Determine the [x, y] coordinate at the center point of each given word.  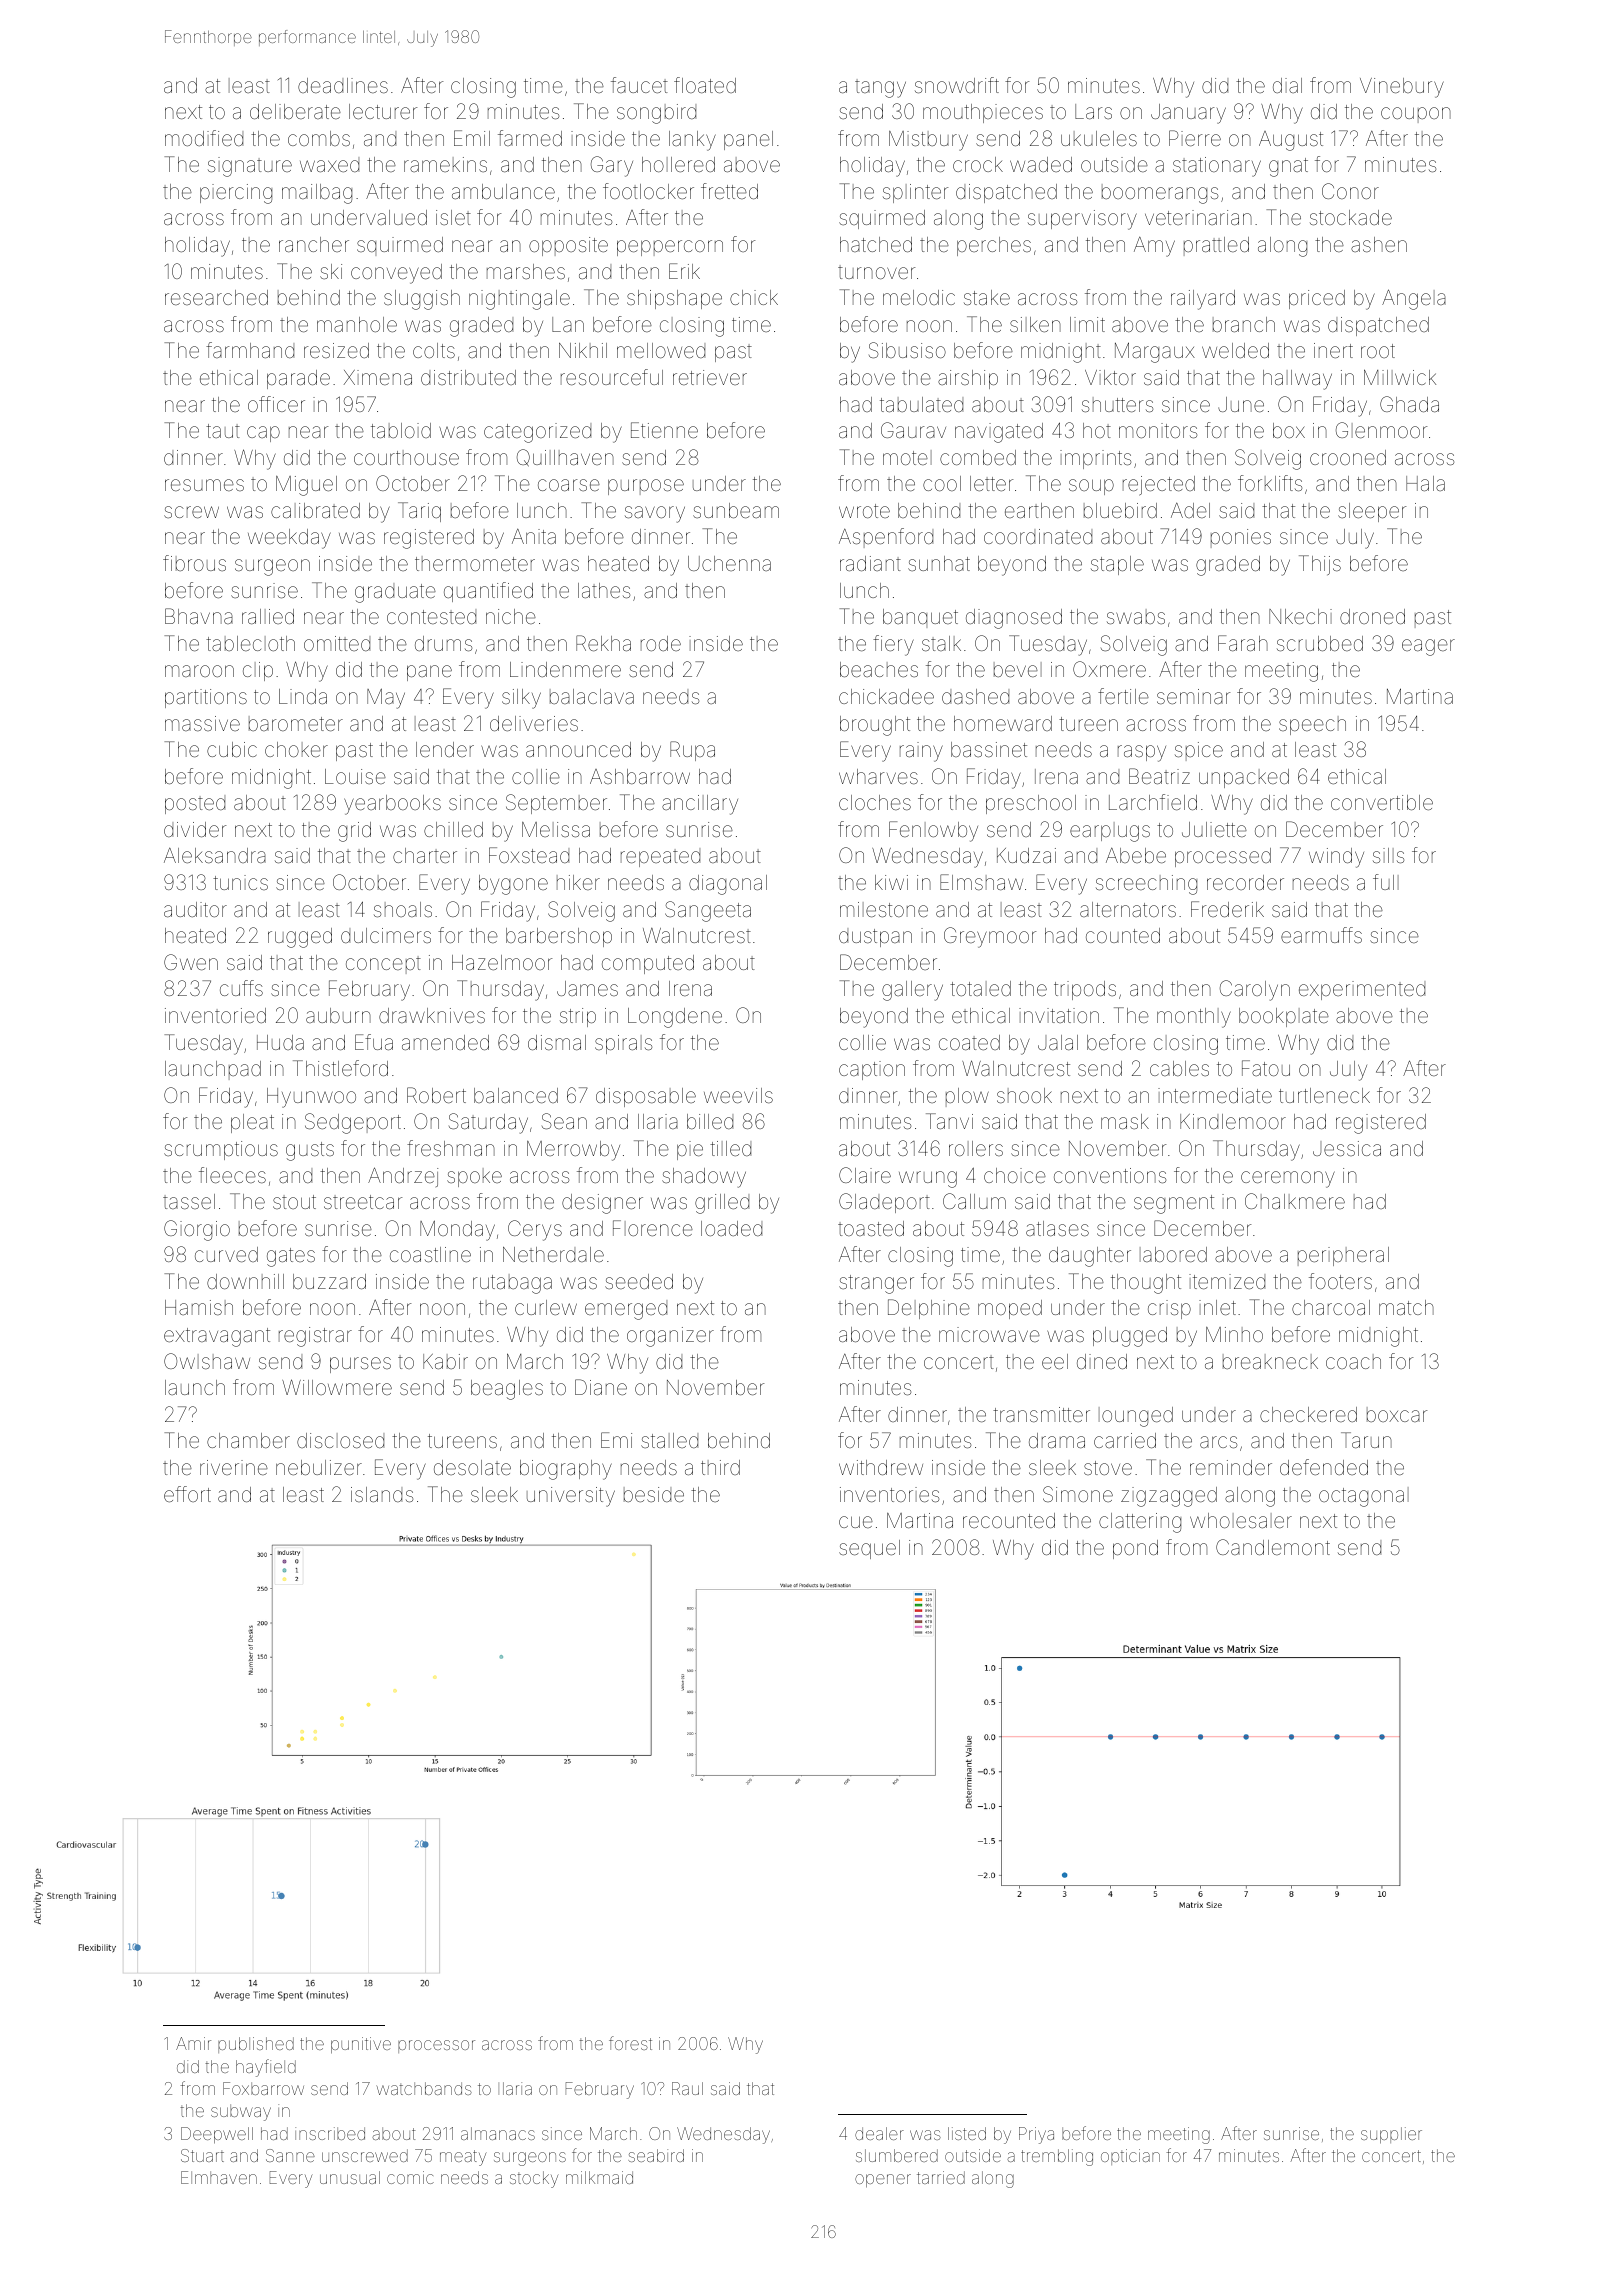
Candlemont [1273, 1547]
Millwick [1400, 377]
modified [204, 138]
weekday [289, 539]
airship [968, 379]
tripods [1085, 990]
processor [436, 2046]
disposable [646, 1097]
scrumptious [221, 1150]
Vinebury [1402, 88]
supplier [1391, 2135]
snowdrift [957, 85]
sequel [869, 1549]
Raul [687, 2088]
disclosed [340, 1440]
